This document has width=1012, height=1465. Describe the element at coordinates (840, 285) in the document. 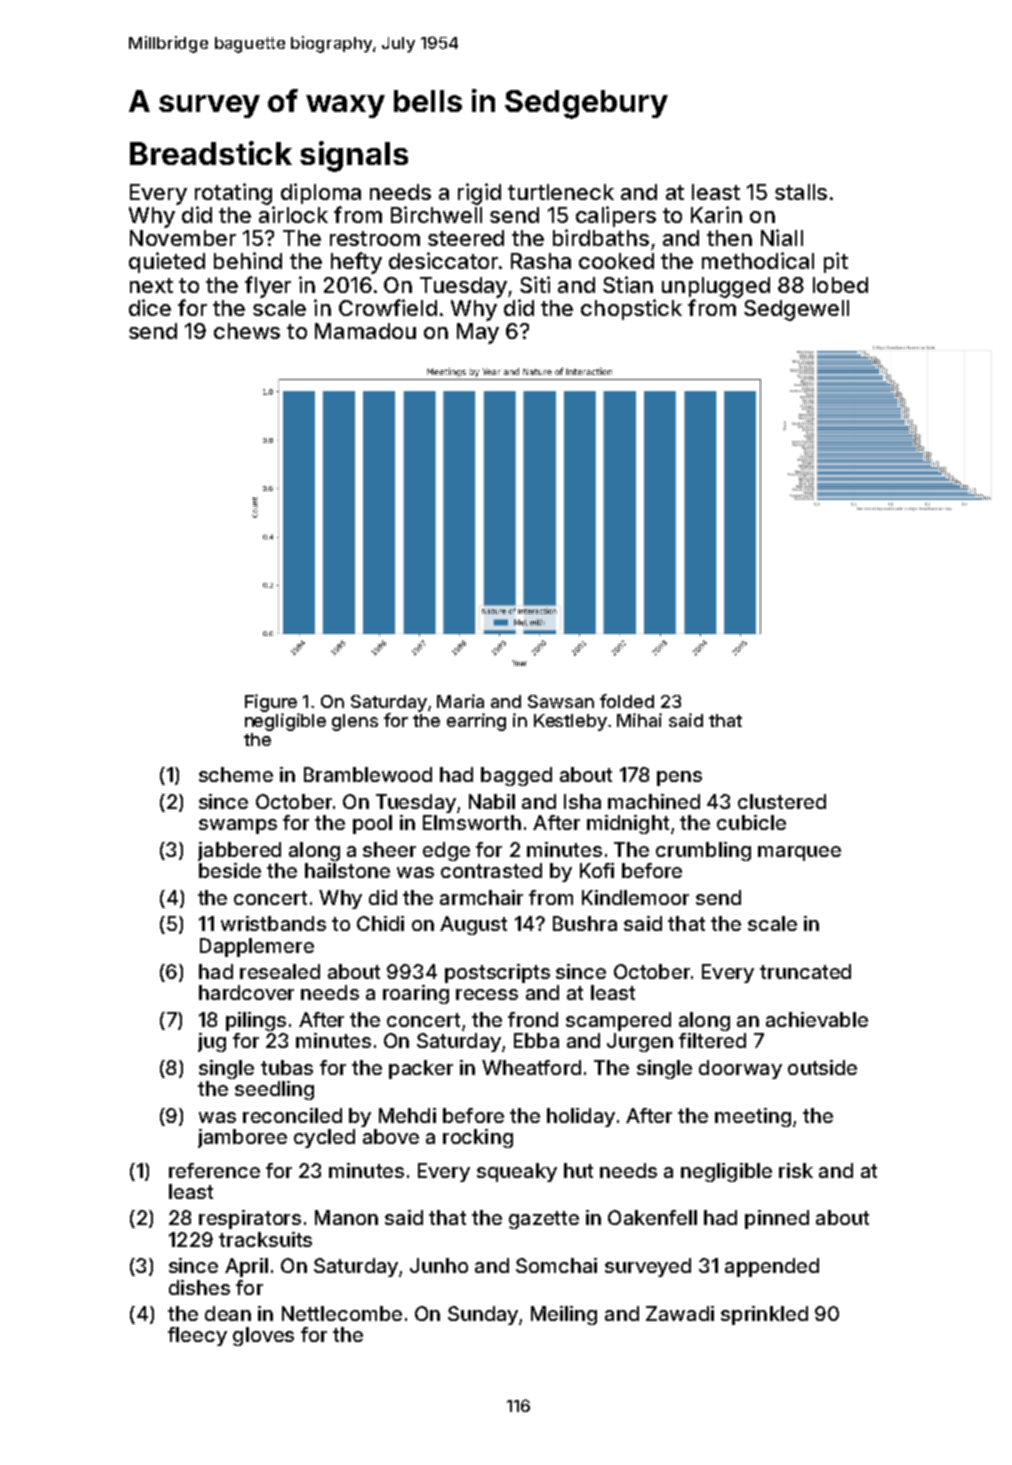

I see `lobed` at that location.
